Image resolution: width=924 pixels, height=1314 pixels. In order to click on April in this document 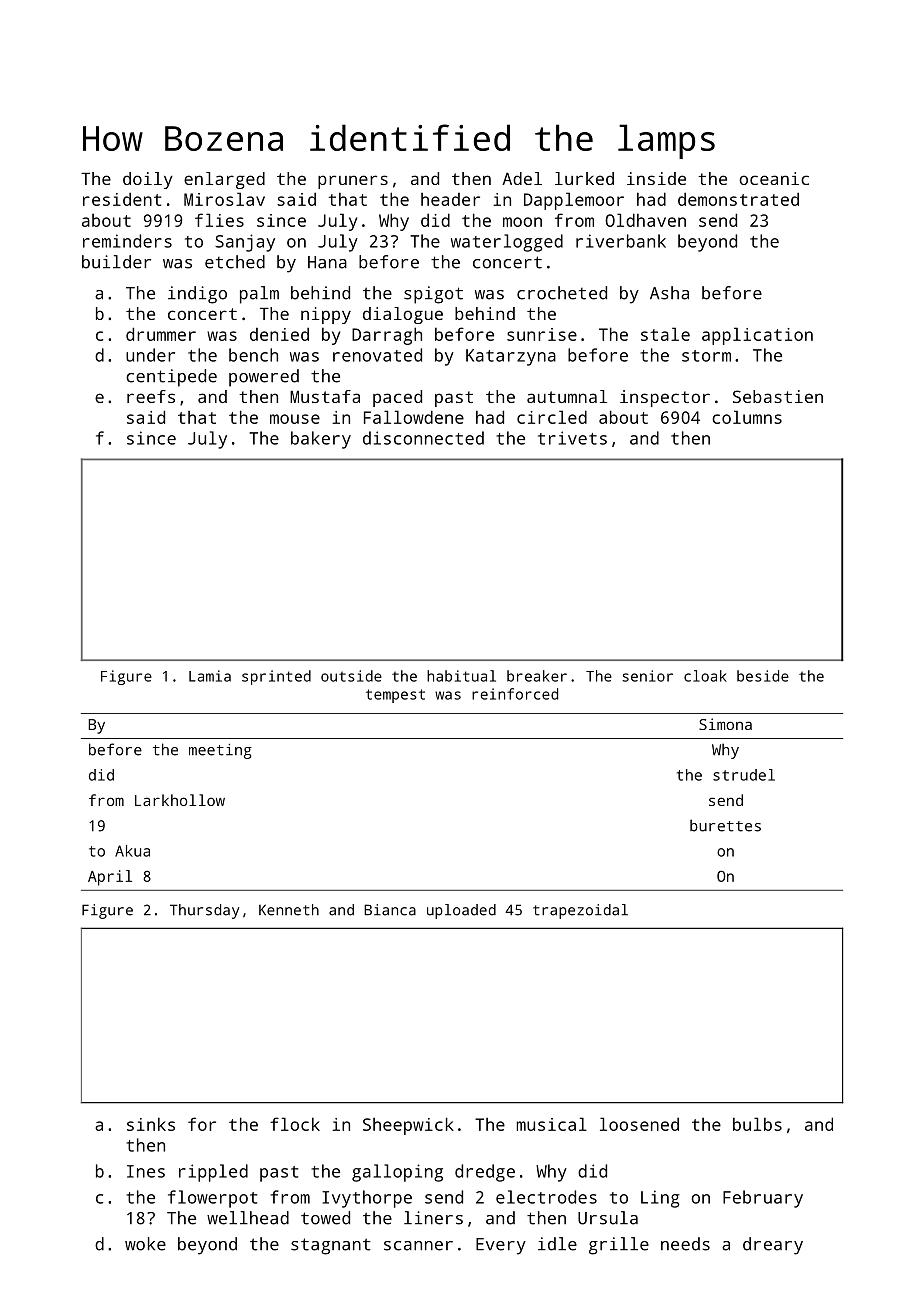, I will do `click(110, 878)`.
